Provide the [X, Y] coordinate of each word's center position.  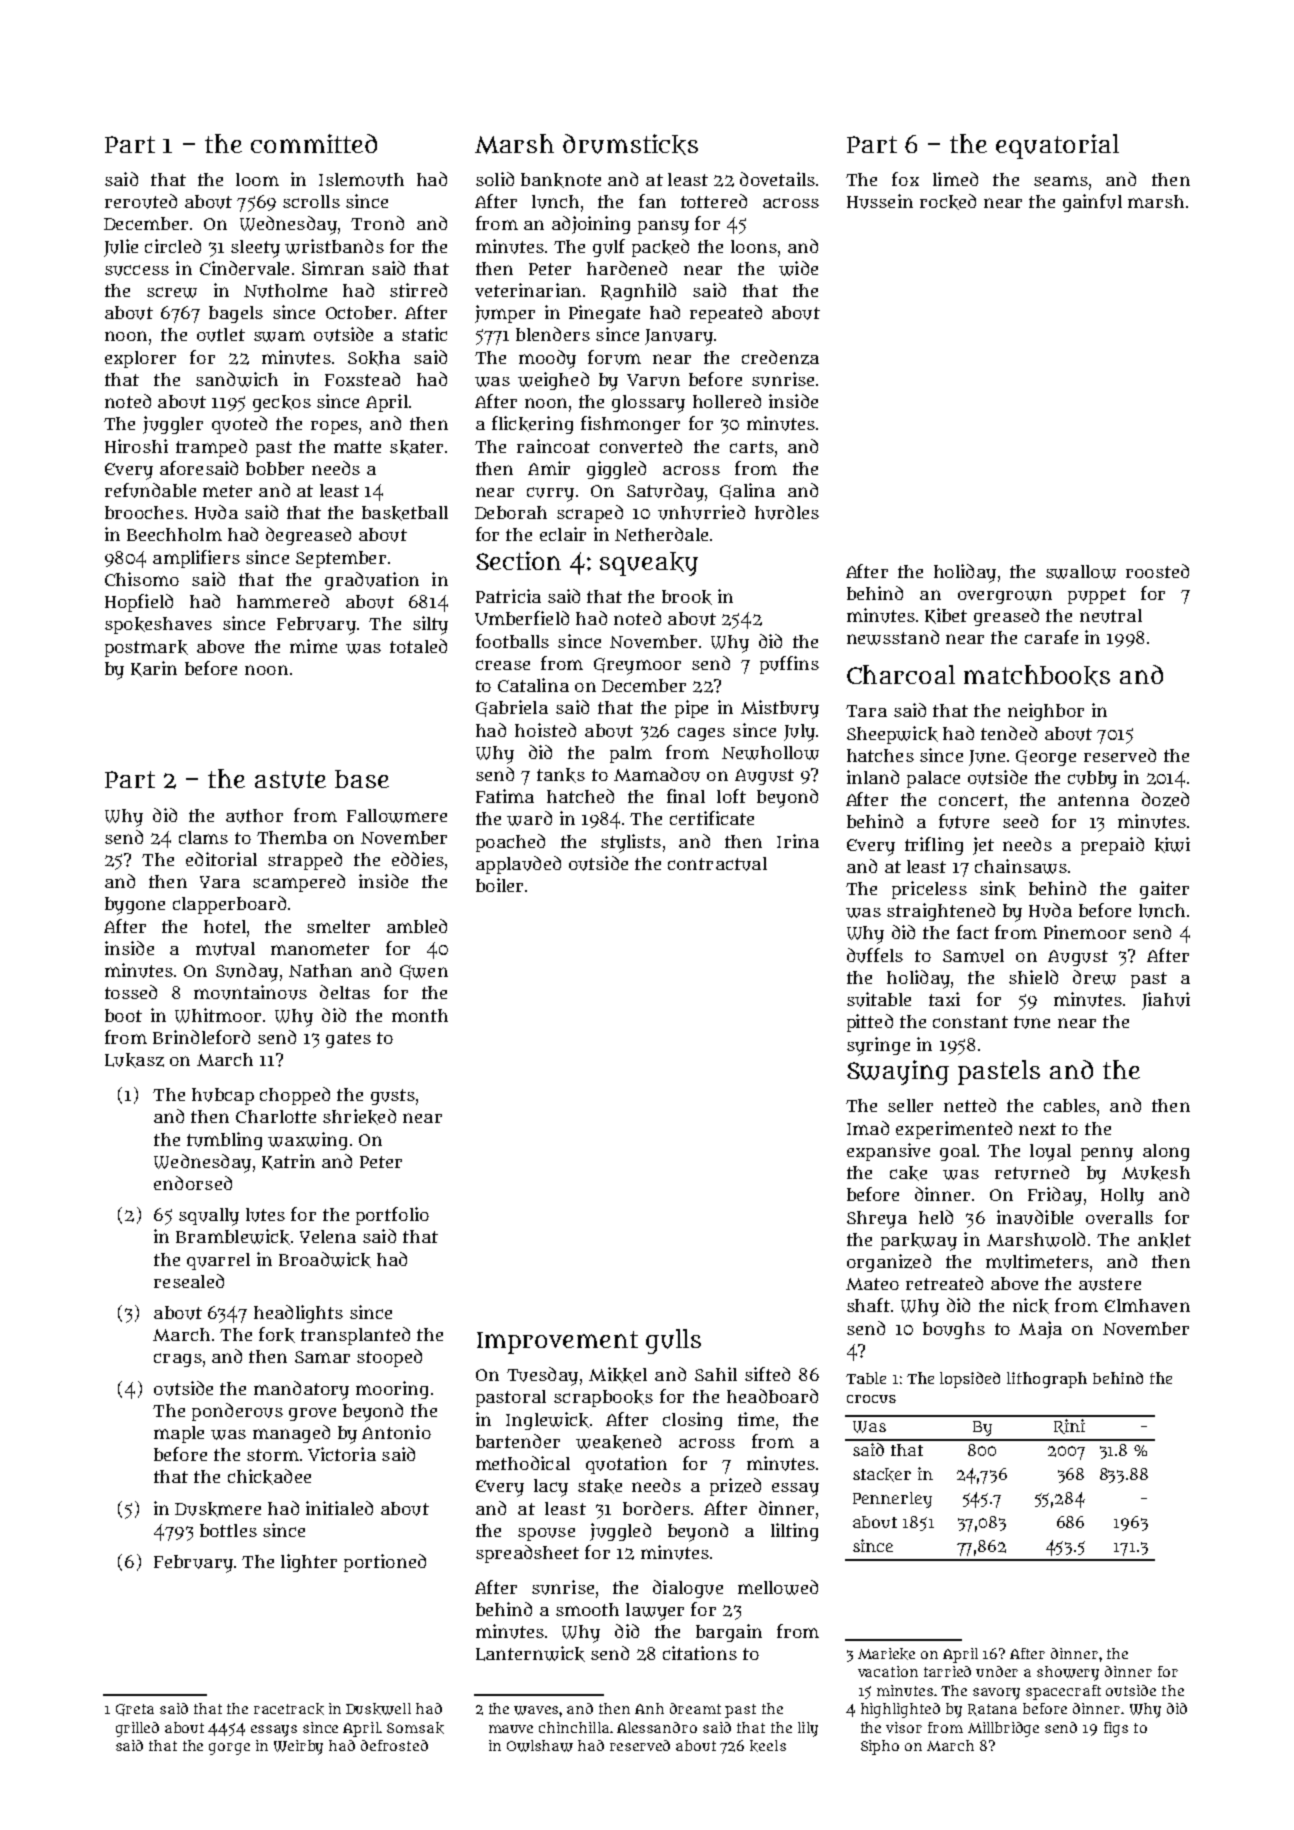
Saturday [665, 492]
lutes [265, 1215]
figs [1116, 1729]
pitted [870, 1023]
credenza [780, 357]
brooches [144, 512]
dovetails [777, 179]
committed [314, 143]
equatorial [1057, 146]
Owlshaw [540, 1746]
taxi [944, 999]
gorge [229, 1749]
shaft [868, 1305]
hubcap [223, 1096]
